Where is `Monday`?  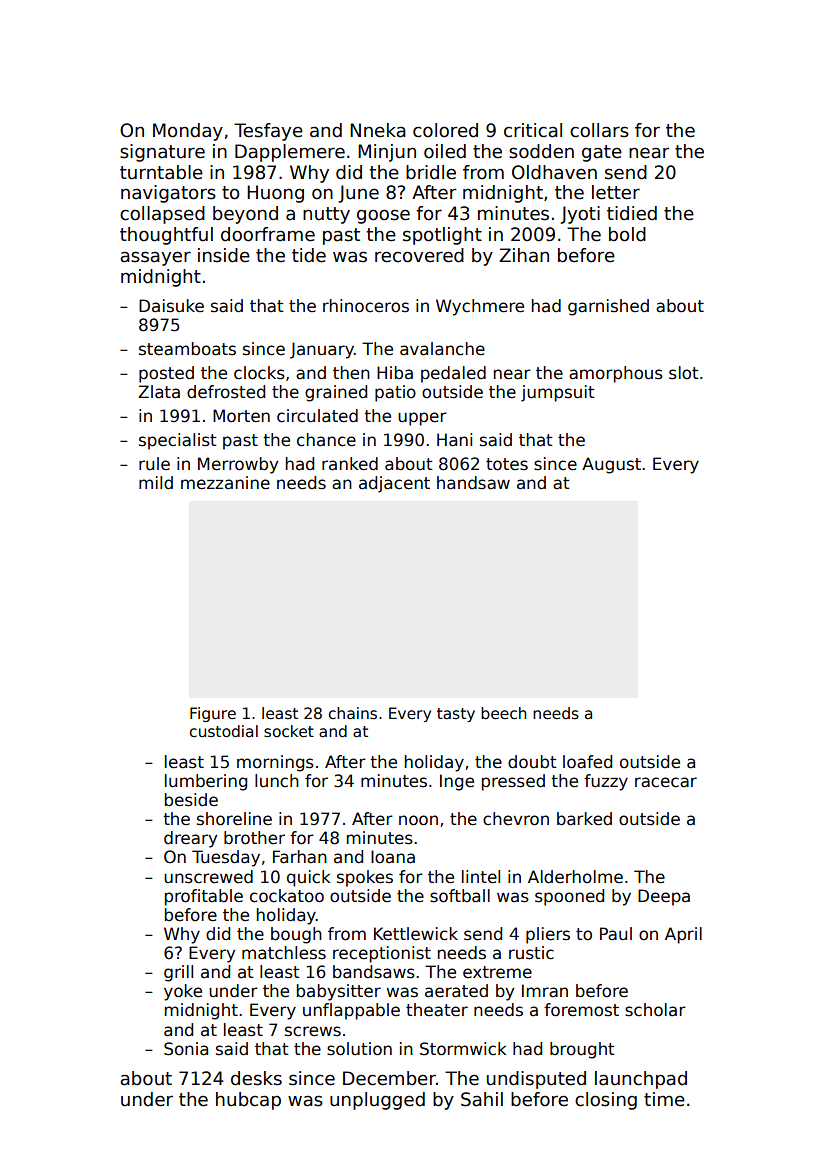
Monday is located at coordinates (188, 132).
